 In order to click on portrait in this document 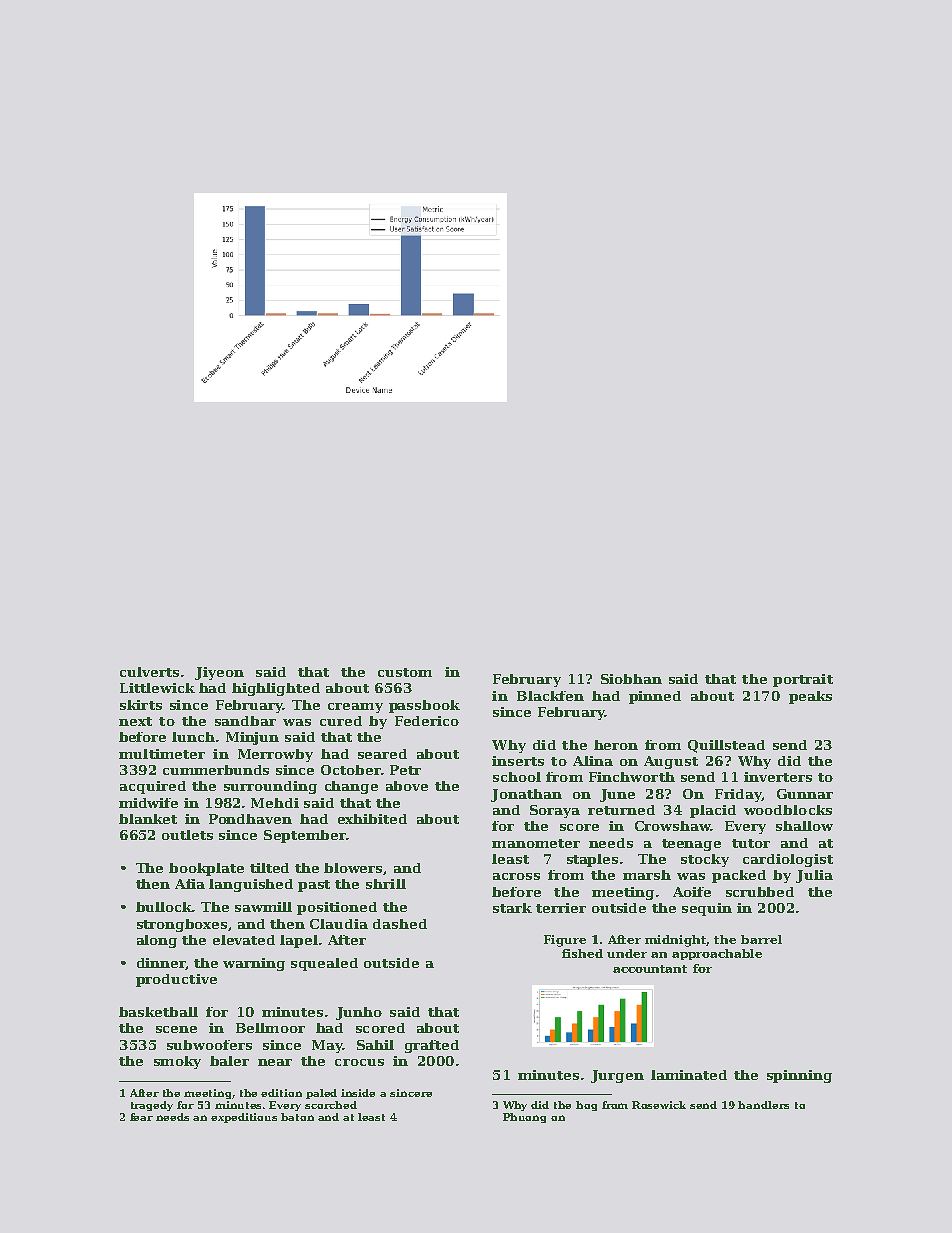, I will do `click(803, 680)`.
